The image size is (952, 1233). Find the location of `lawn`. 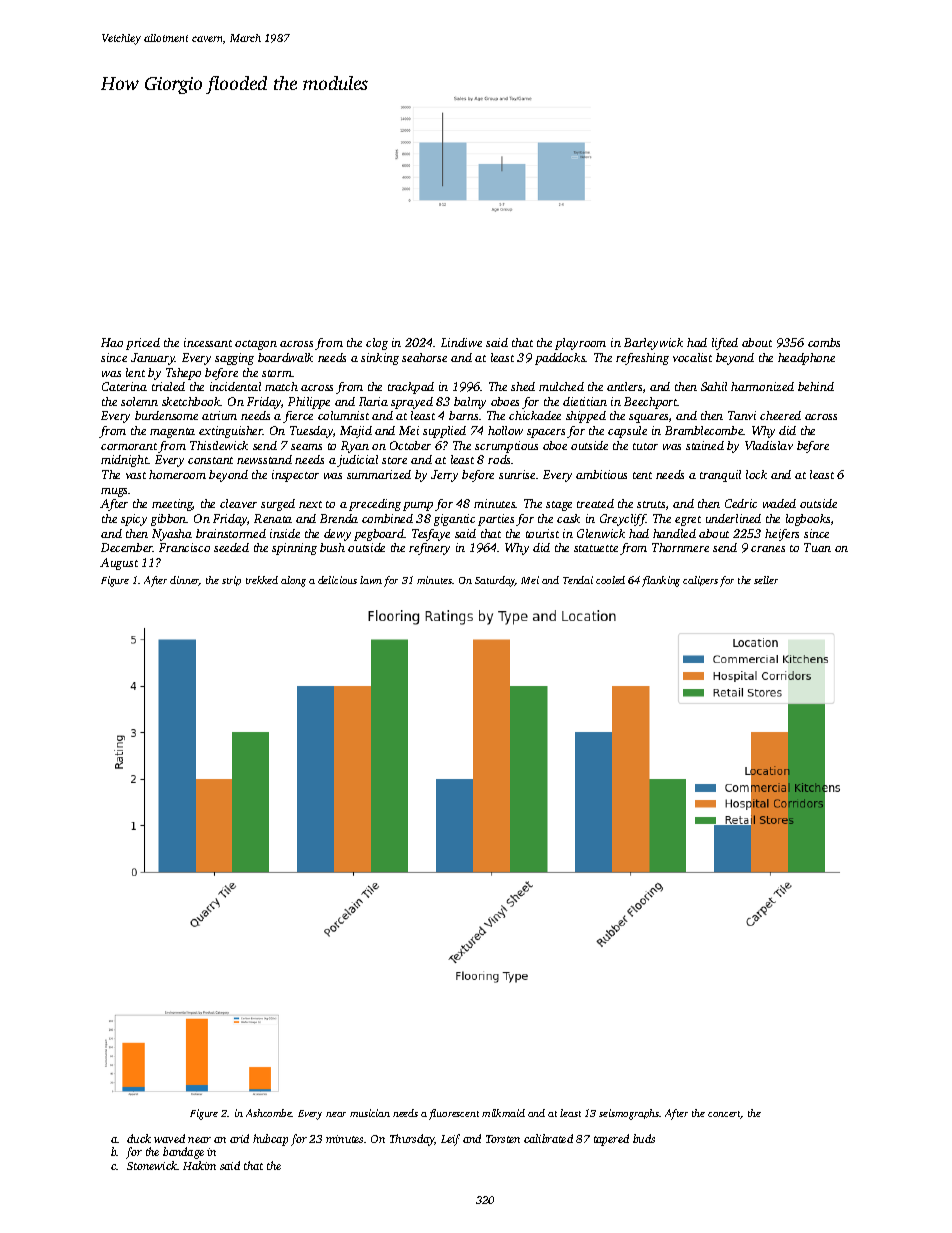

lawn is located at coordinates (371, 580).
